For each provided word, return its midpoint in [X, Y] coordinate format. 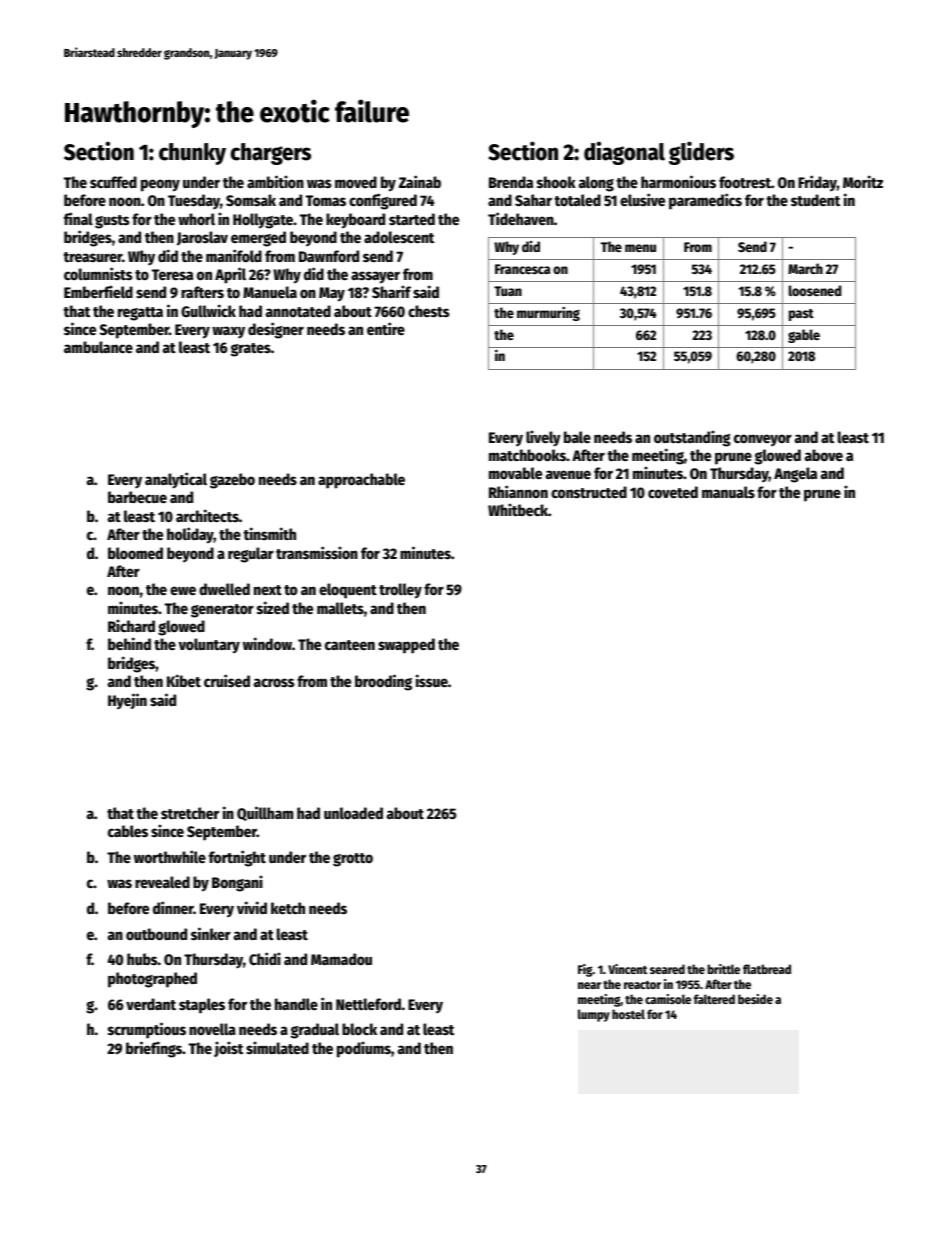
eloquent [348, 591]
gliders [701, 153]
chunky [192, 154]
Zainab [420, 181]
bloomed [135, 553]
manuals [728, 492]
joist [228, 1049]
